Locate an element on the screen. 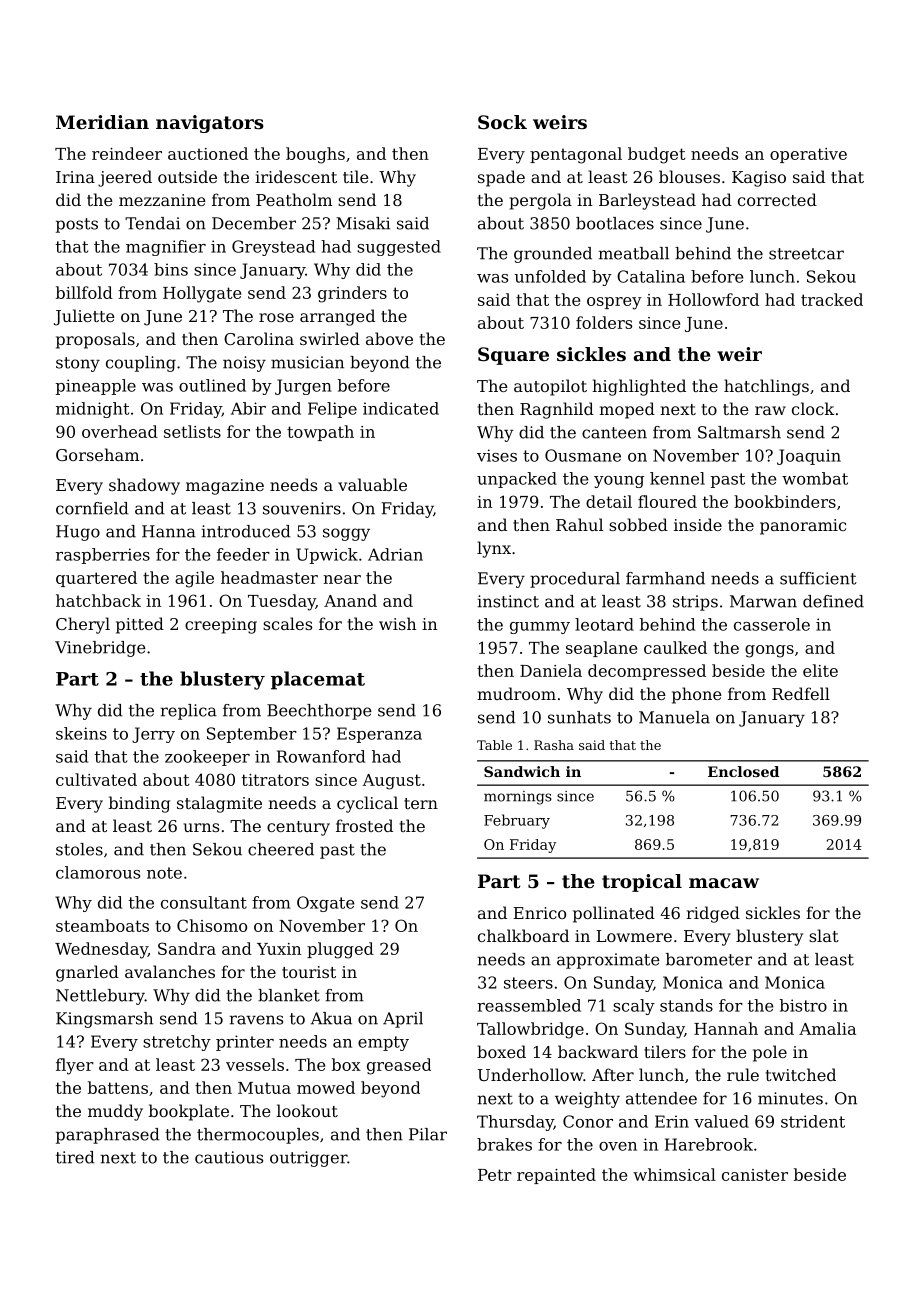  operative is located at coordinates (808, 155).
